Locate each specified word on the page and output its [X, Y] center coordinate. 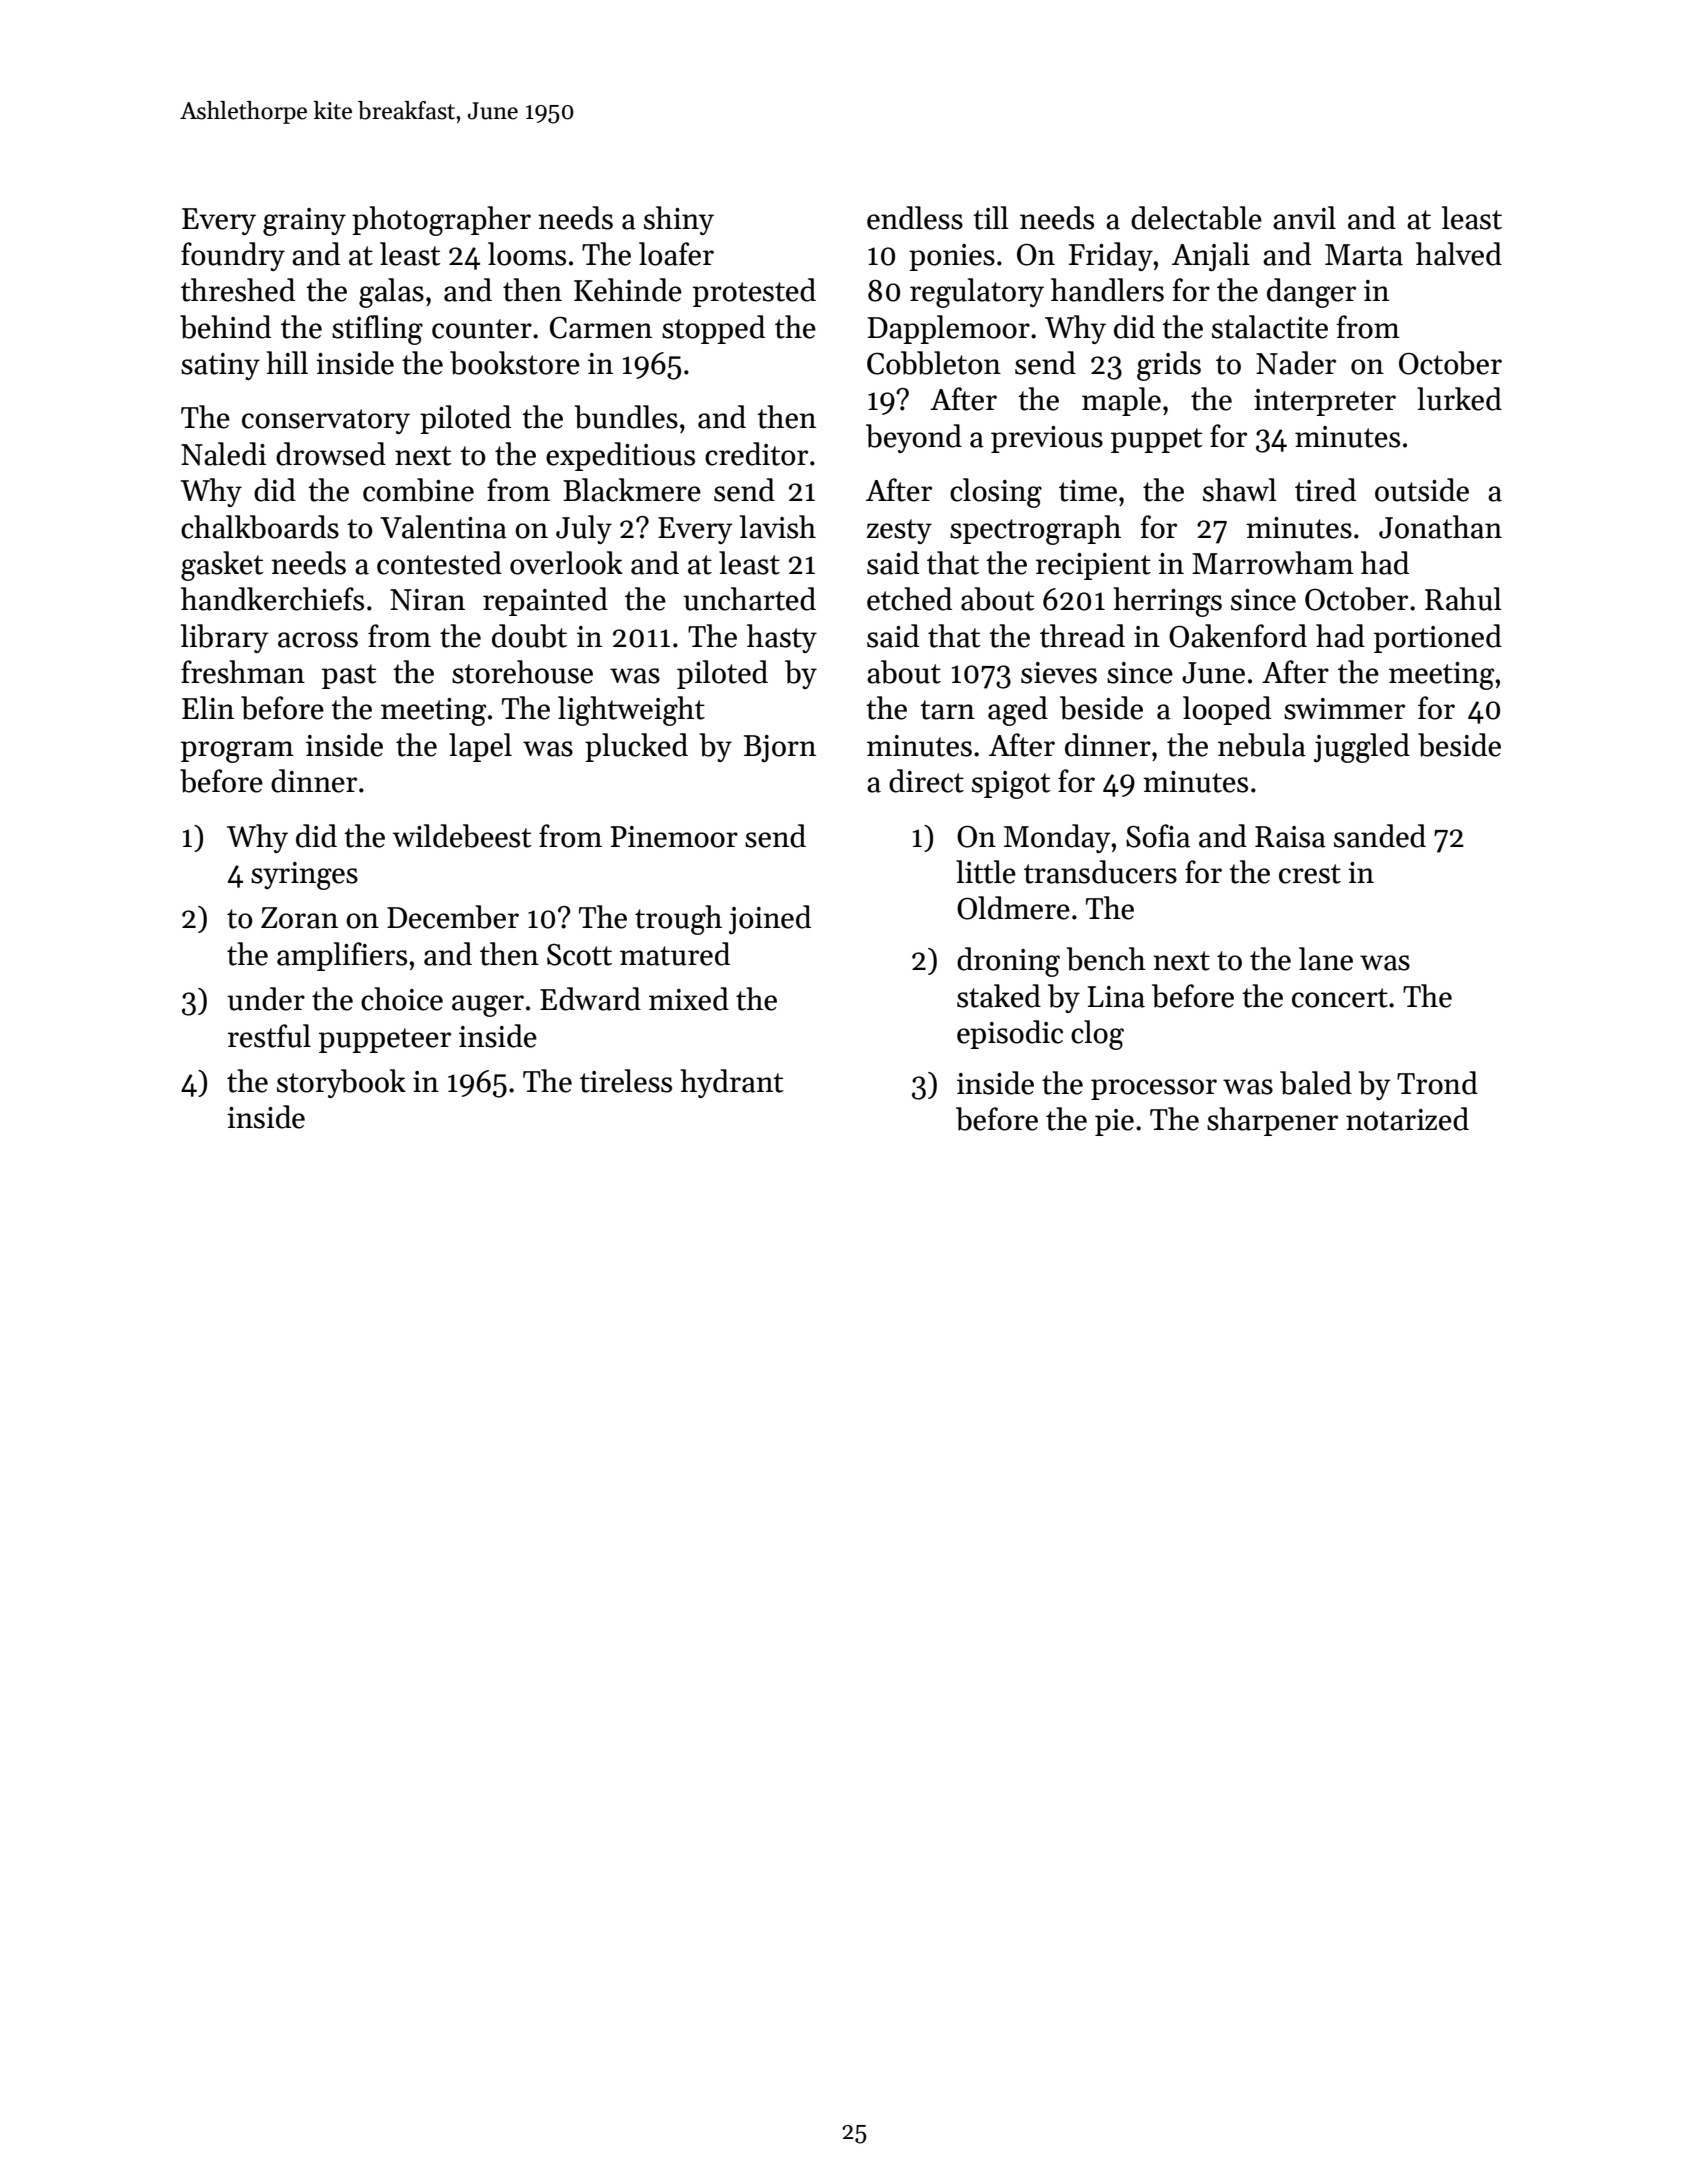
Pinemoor [674, 837]
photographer [441, 221]
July [584, 529]
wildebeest [461, 836]
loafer [676, 254]
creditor [756, 454]
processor [1154, 1089]
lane [1326, 959]
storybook [341, 1083]
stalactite [1270, 327]
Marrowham [1273, 563]
